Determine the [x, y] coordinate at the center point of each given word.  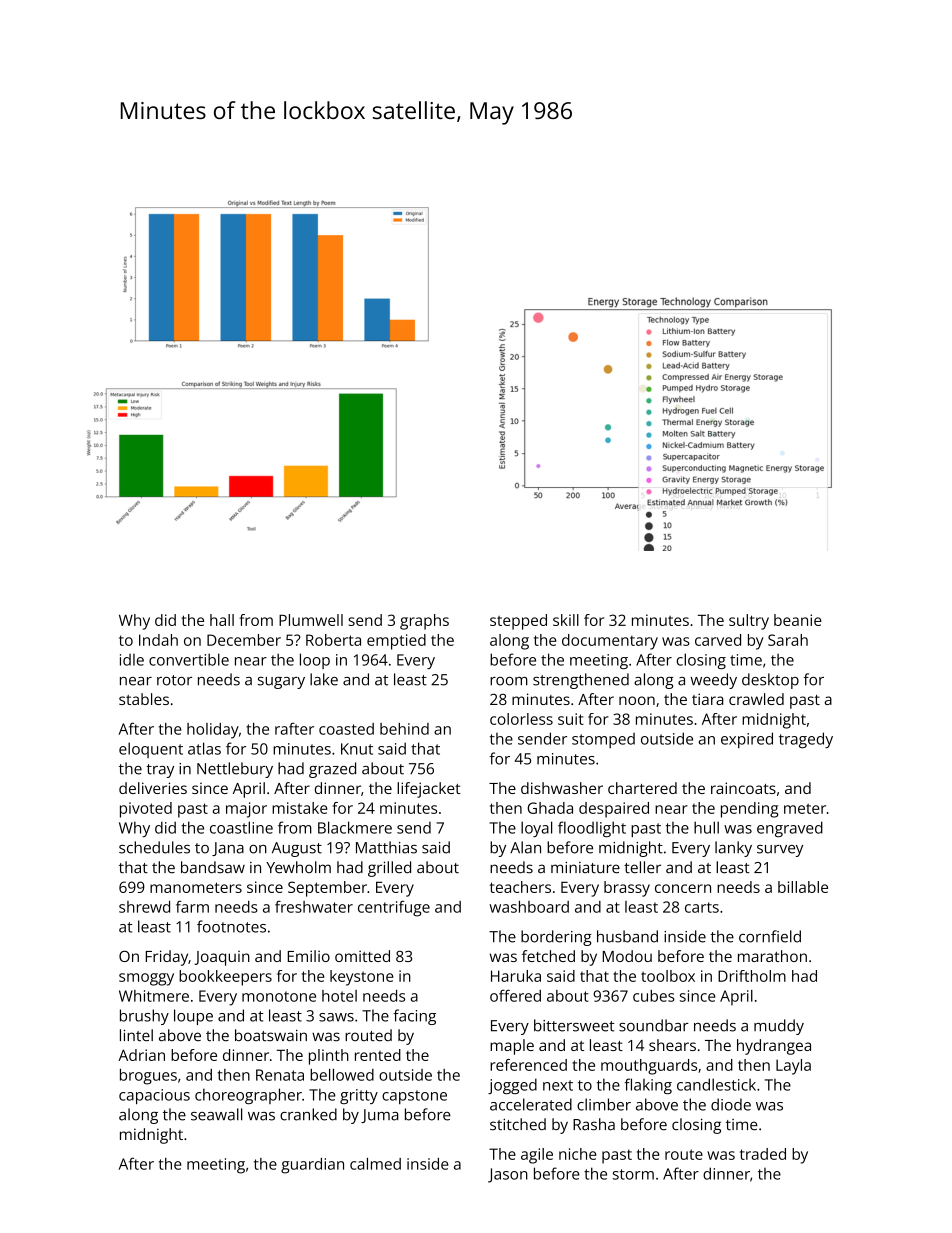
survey [780, 851]
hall [222, 620]
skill [566, 620]
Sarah [788, 640]
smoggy [146, 979]
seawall [216, 1114]
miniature [585, 868]
